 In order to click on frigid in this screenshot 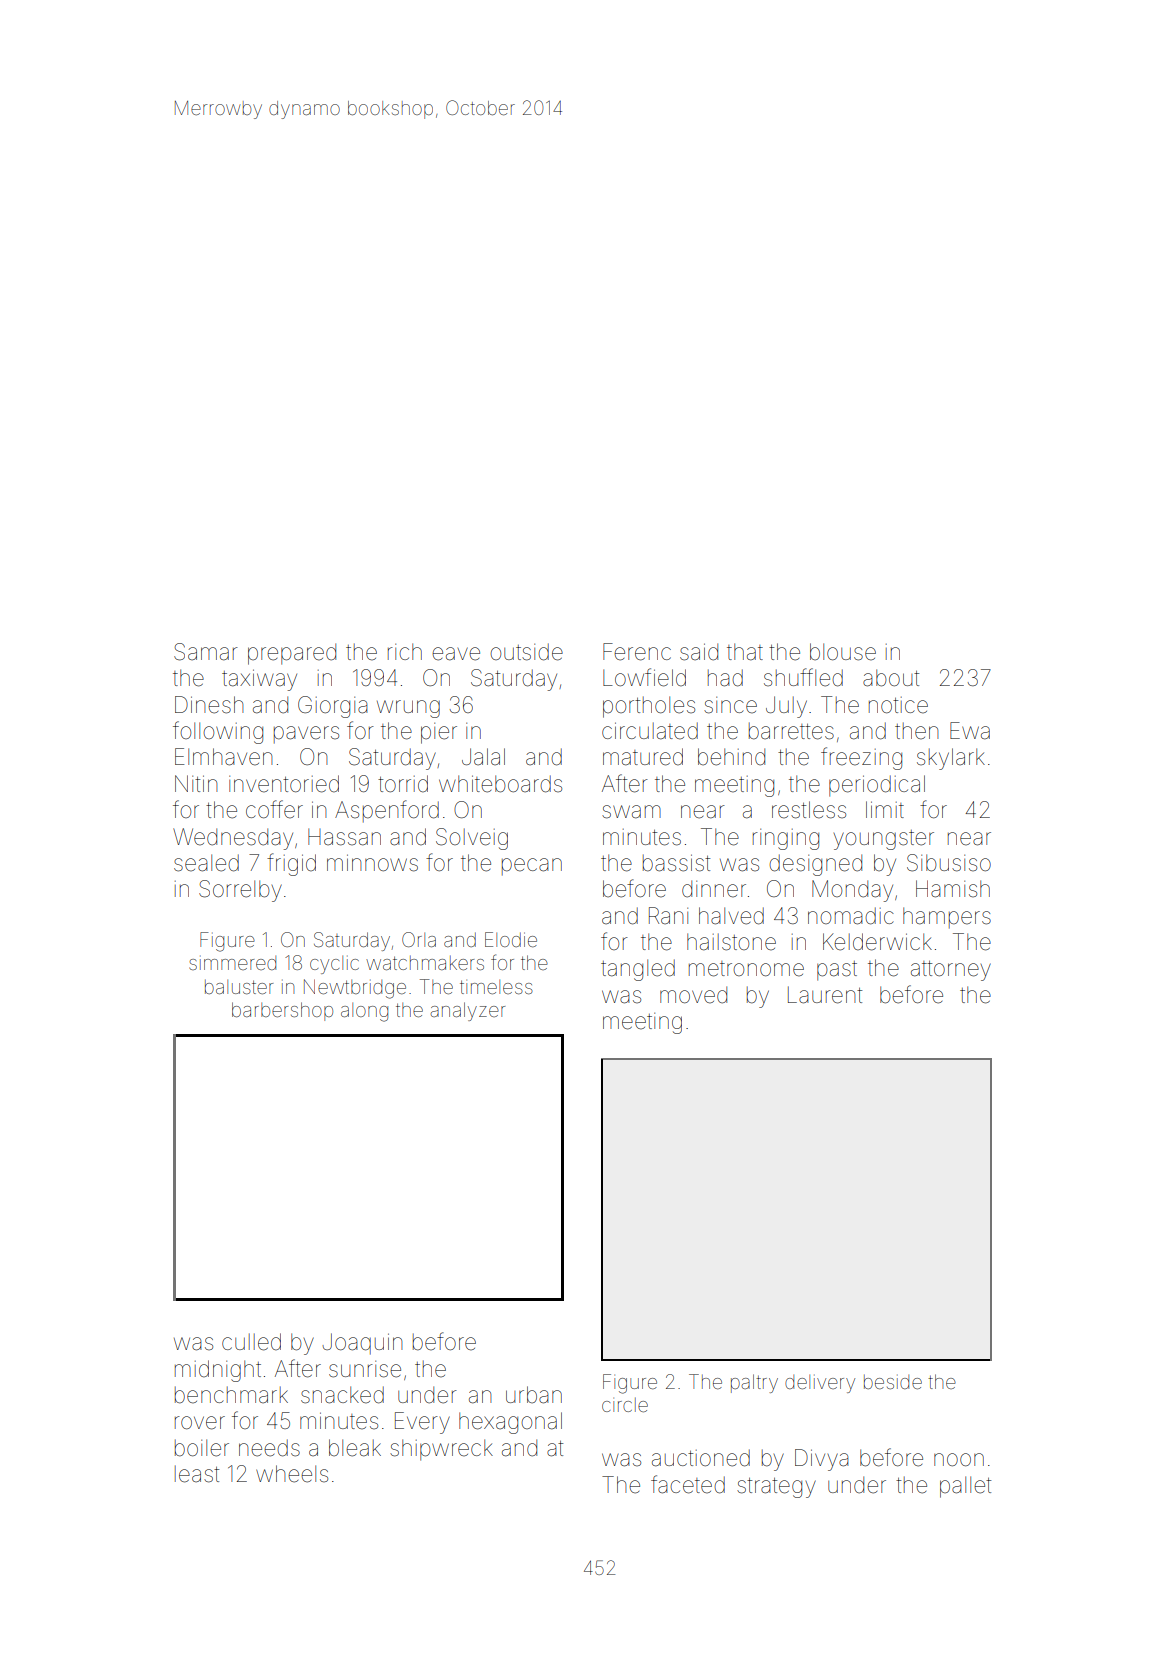, I will do `click(291, 864)`.
